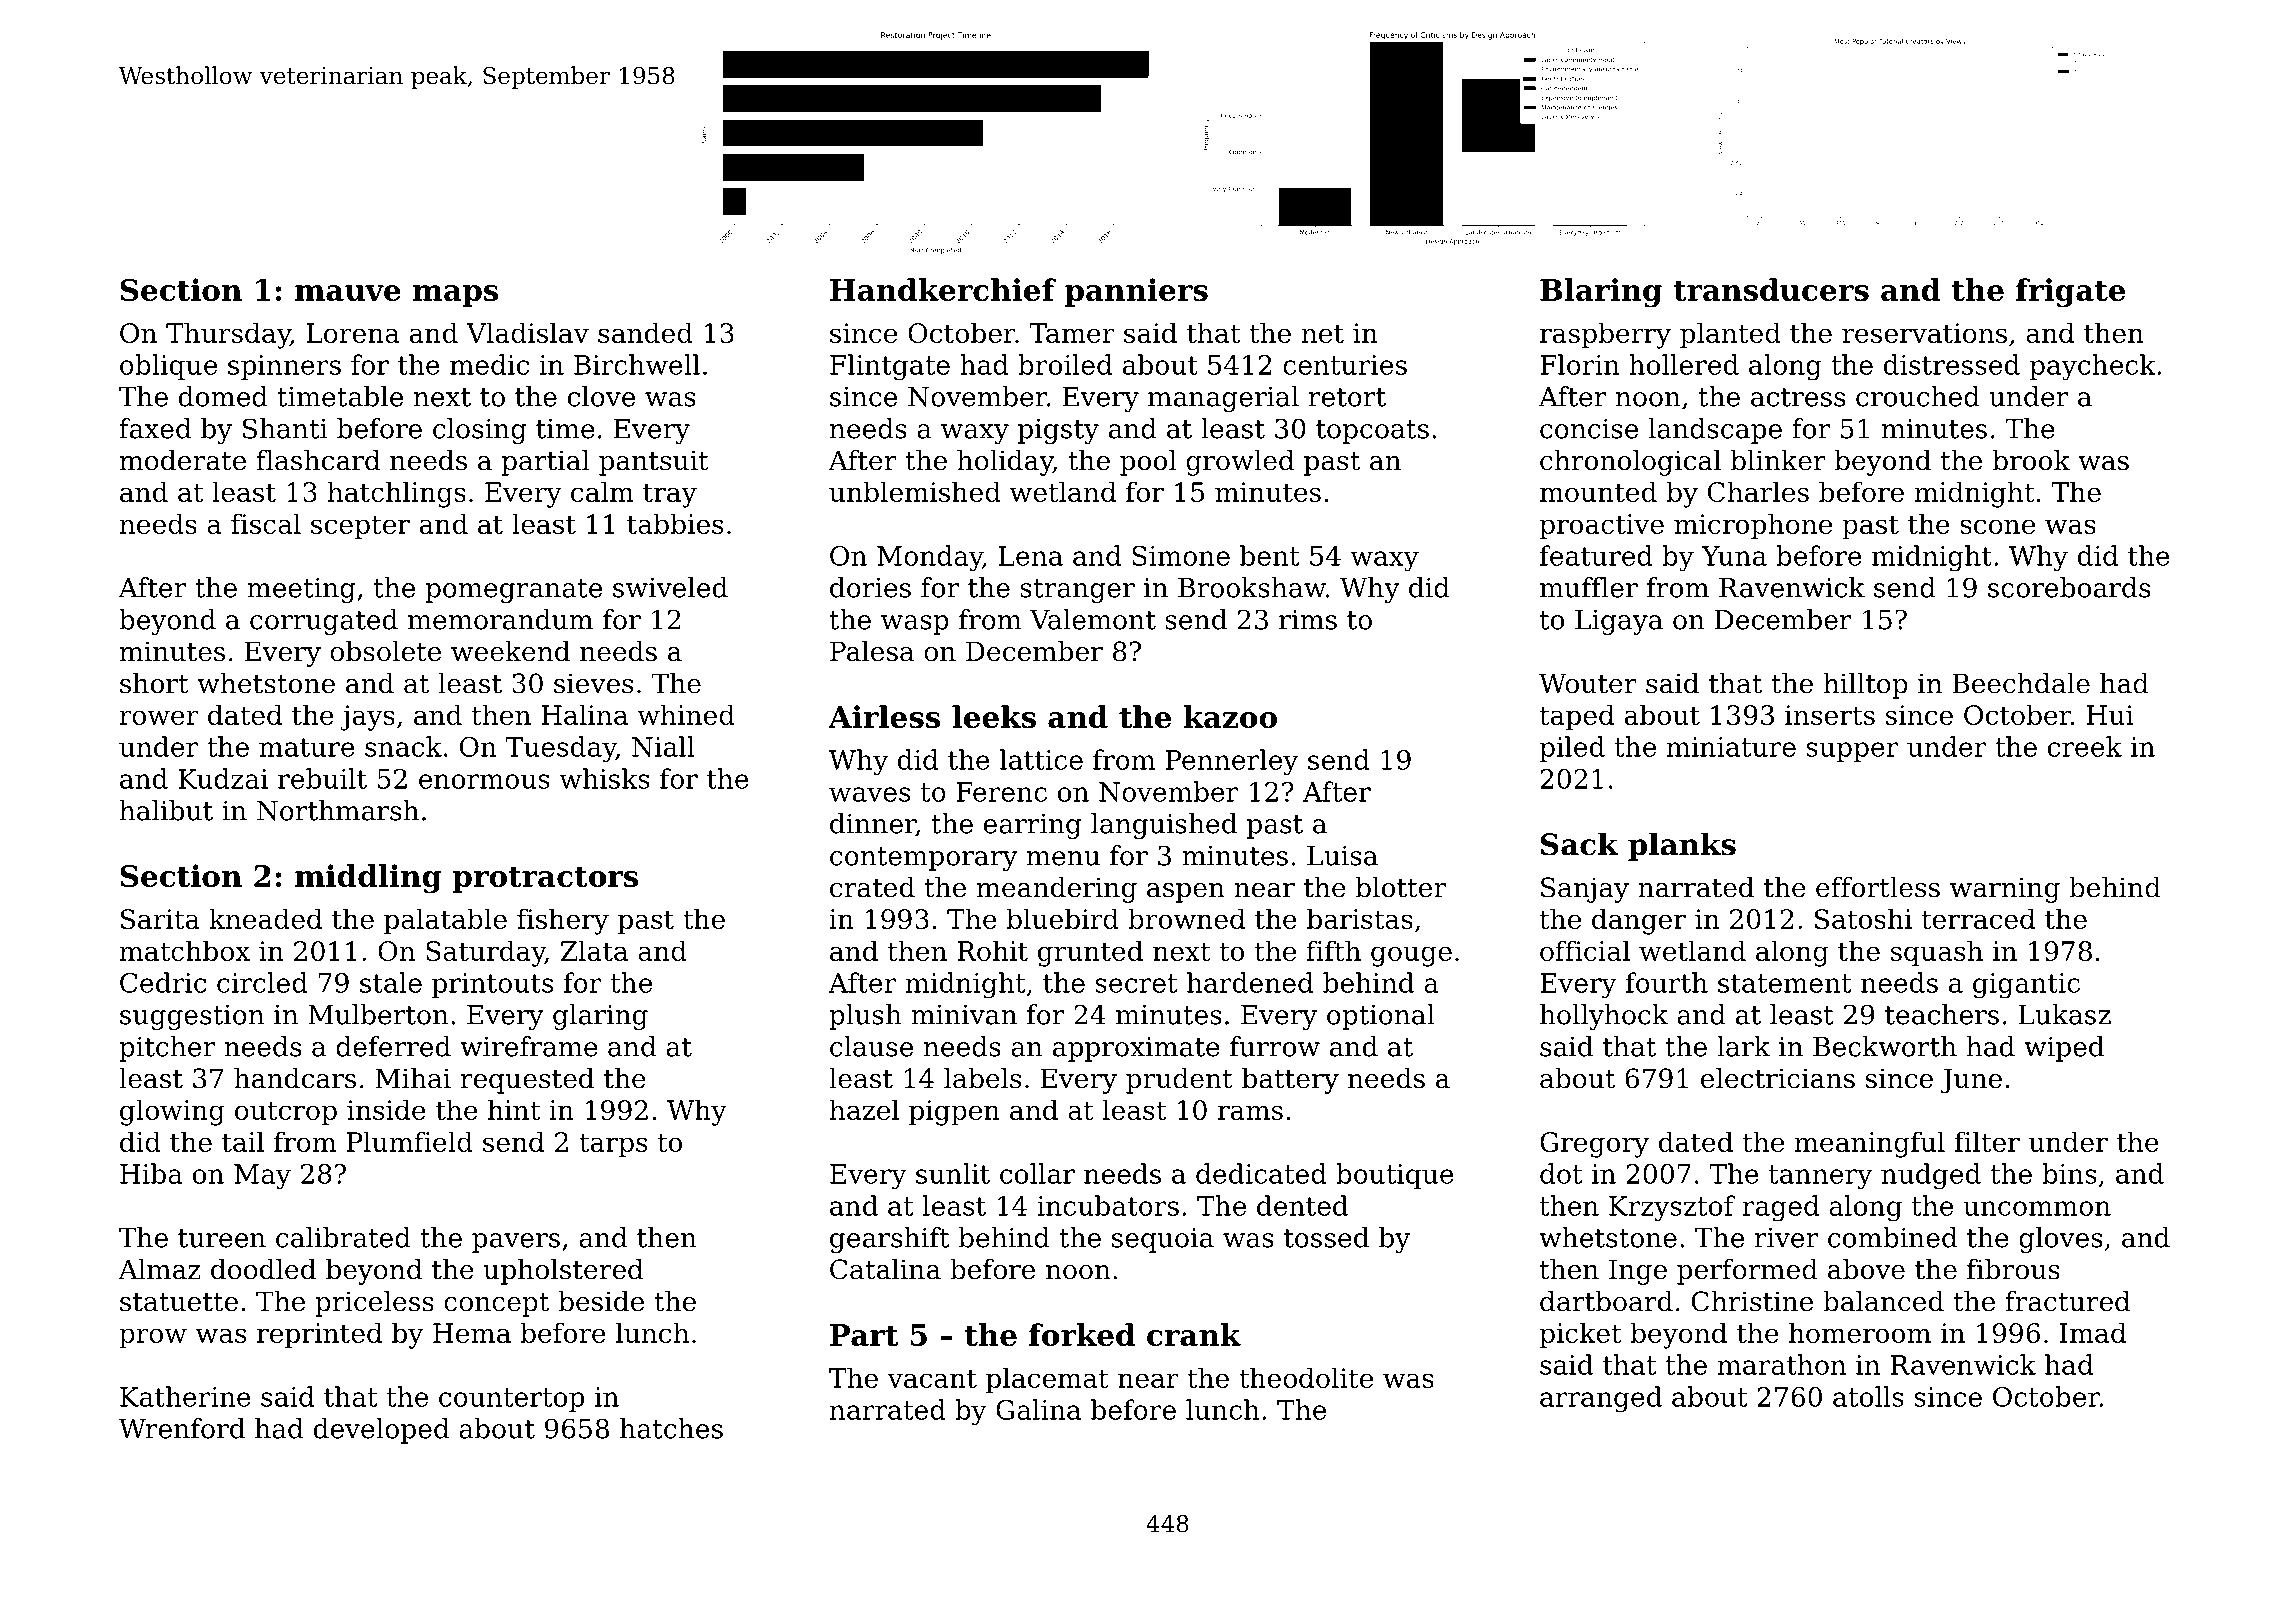  Describe the element at coordinates (183, 460) in the image. I see `moderate` at that location.
